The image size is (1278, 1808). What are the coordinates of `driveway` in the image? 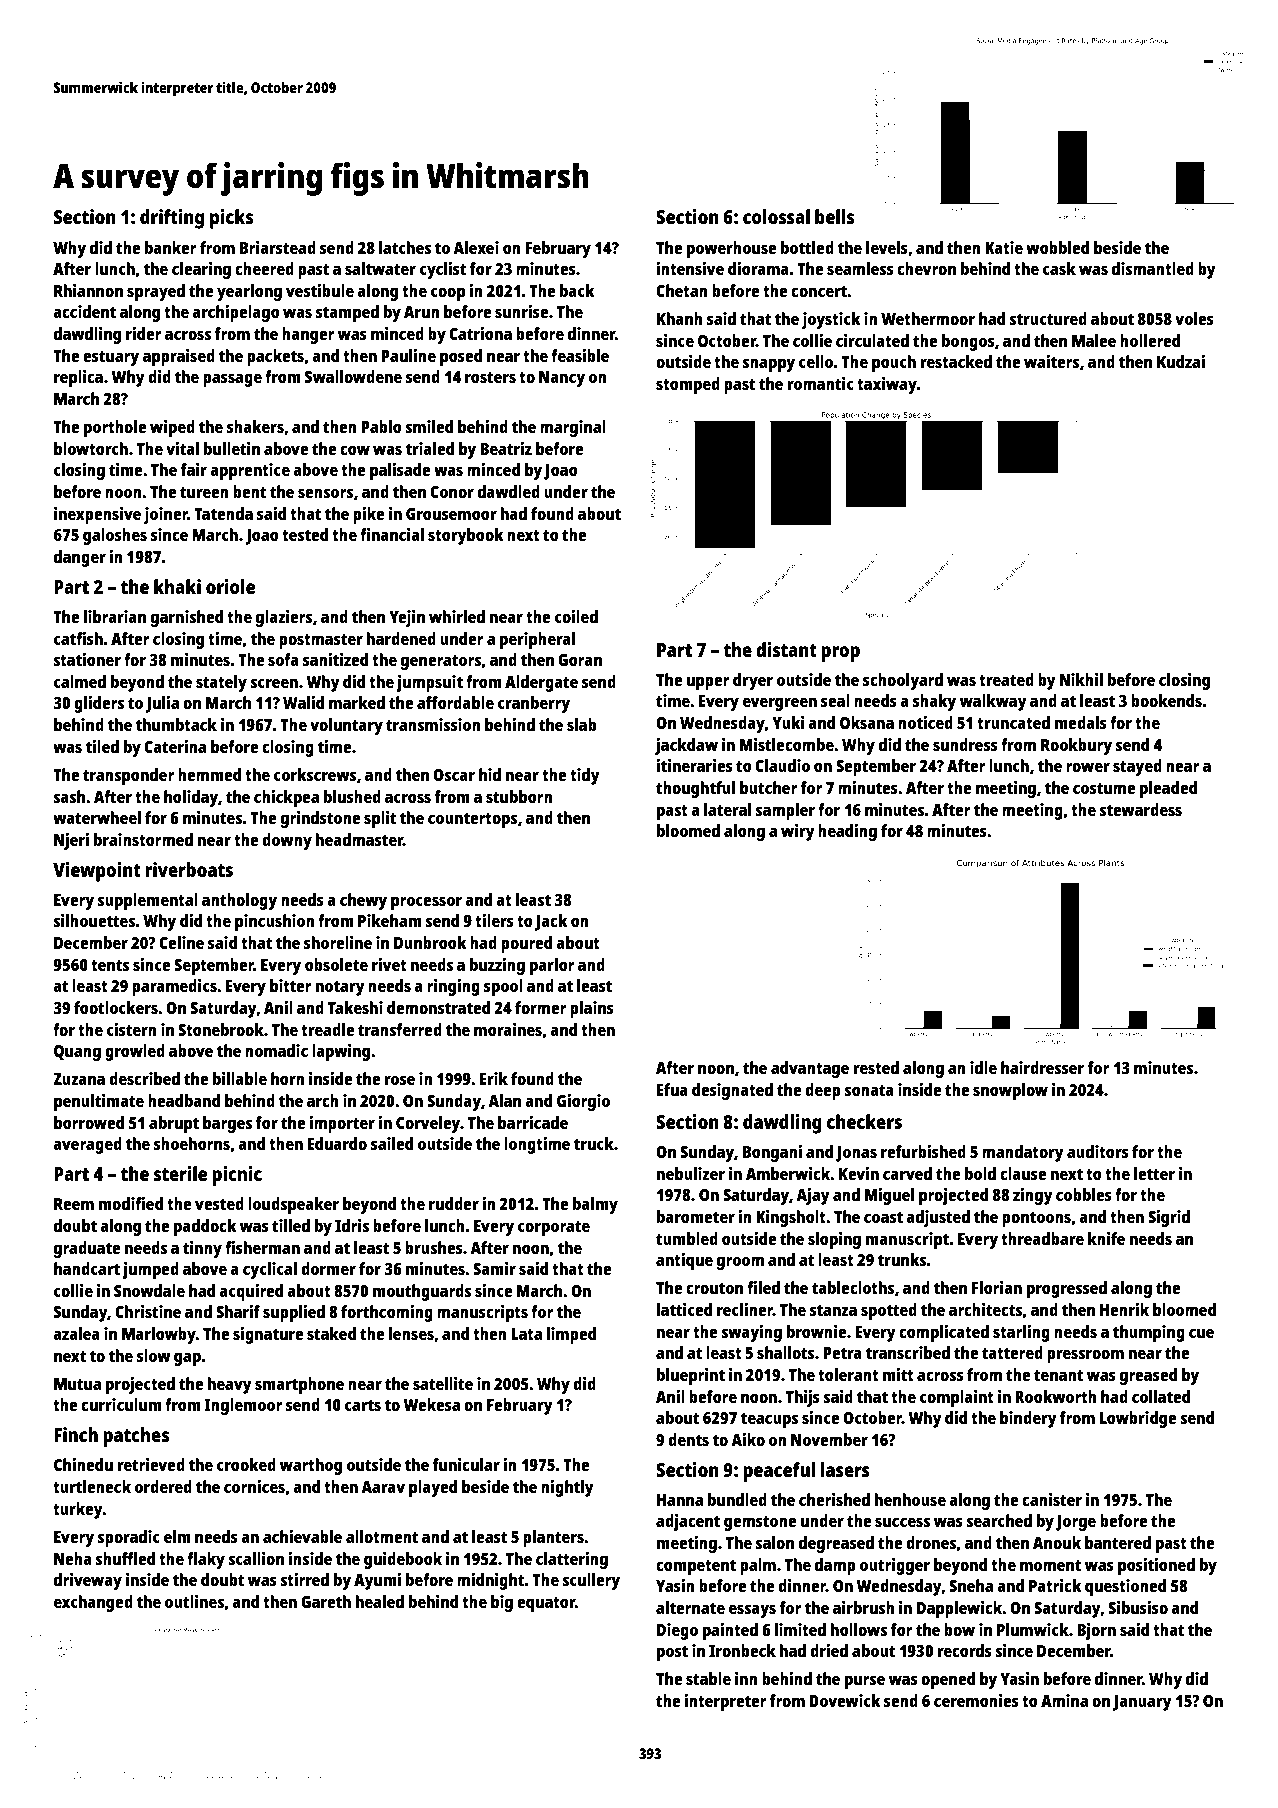 It's located at (88, 1581).
